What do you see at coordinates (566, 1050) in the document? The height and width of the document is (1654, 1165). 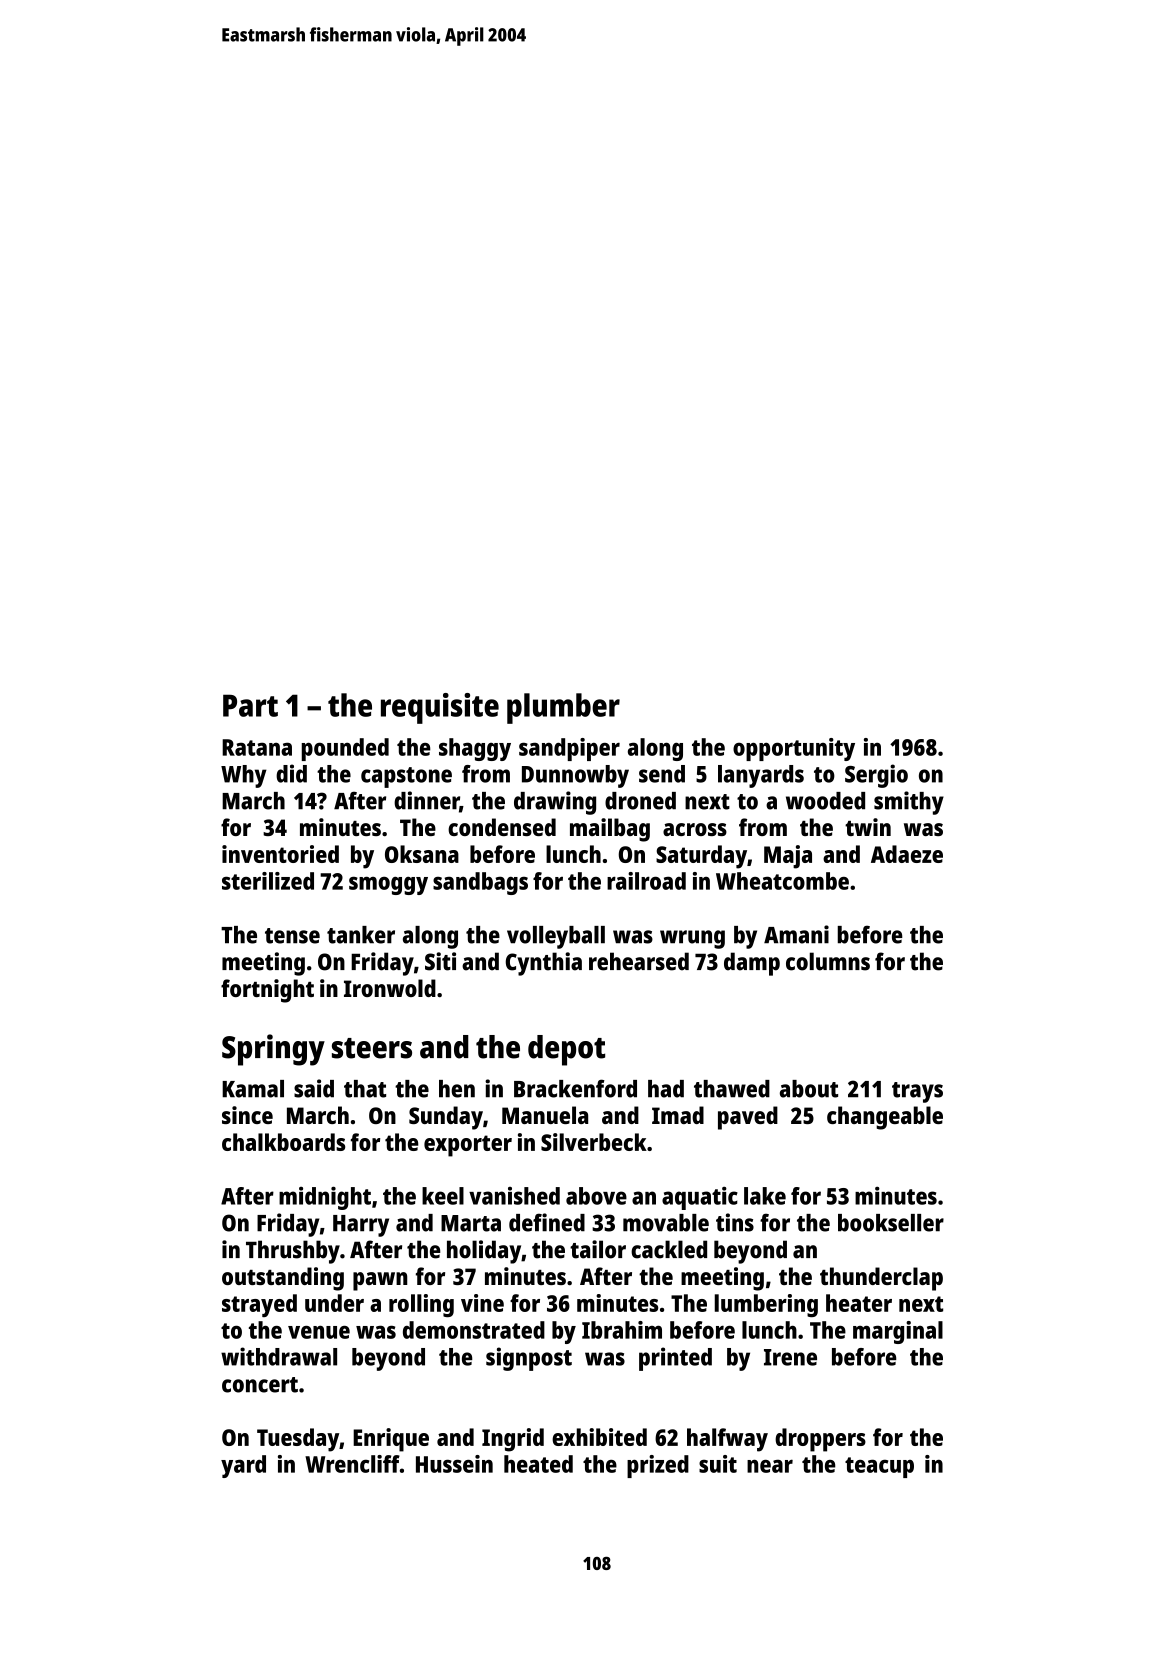 I see `depot` at bounding box center [566, 1050].
